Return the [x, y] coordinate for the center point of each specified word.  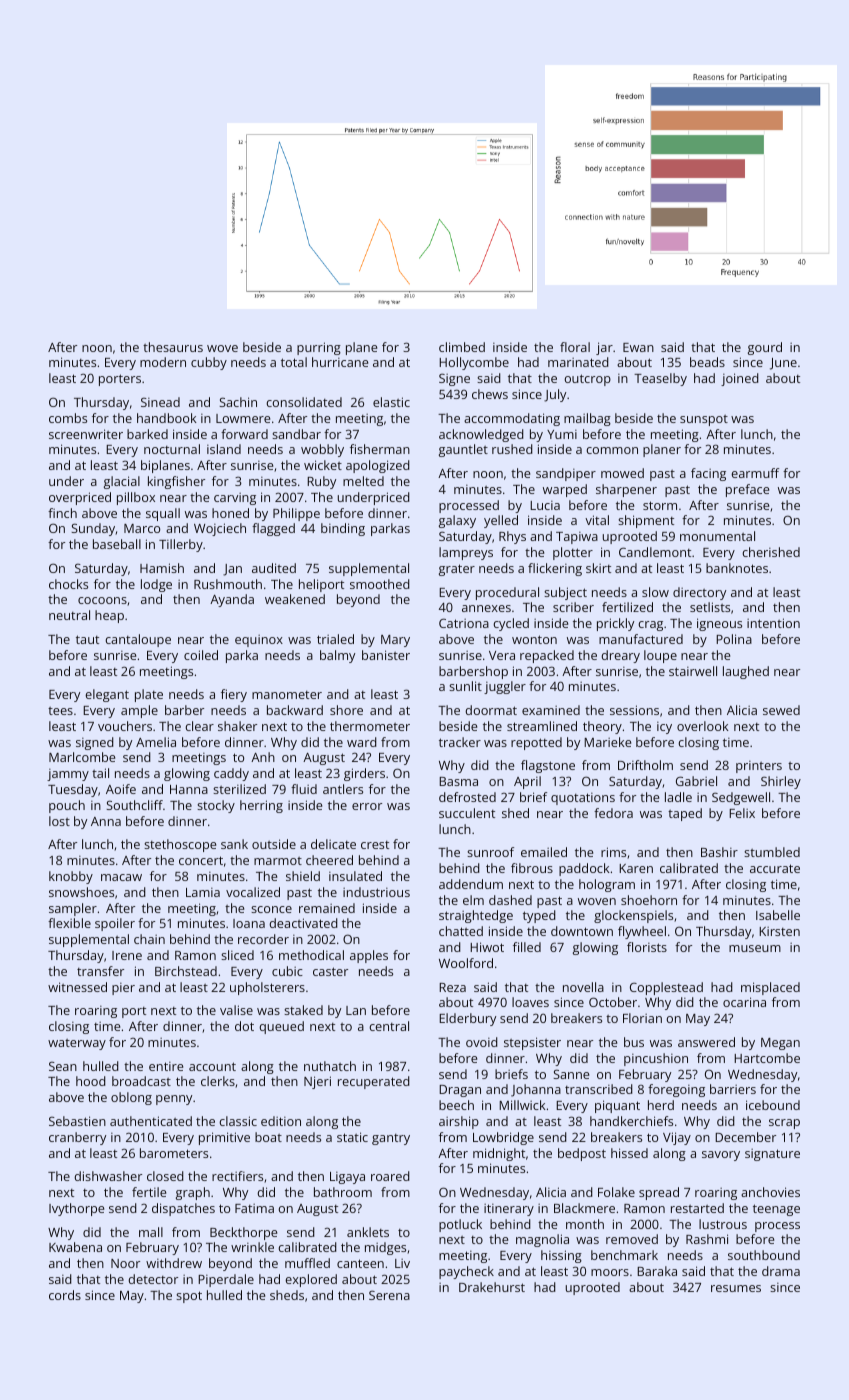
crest [375, 845]
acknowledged [481, 435]
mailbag [587, 419]
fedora [613, 813]
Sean [63, 1066]
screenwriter [86, 434]
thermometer [370, 726]
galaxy [457, 521]
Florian [642, 1018]
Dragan [460, 1091]
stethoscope [180, 845]
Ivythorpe [76, 1209]
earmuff [755, 473]
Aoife [121, 789]
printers [759, 767]
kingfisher [176, 482]
